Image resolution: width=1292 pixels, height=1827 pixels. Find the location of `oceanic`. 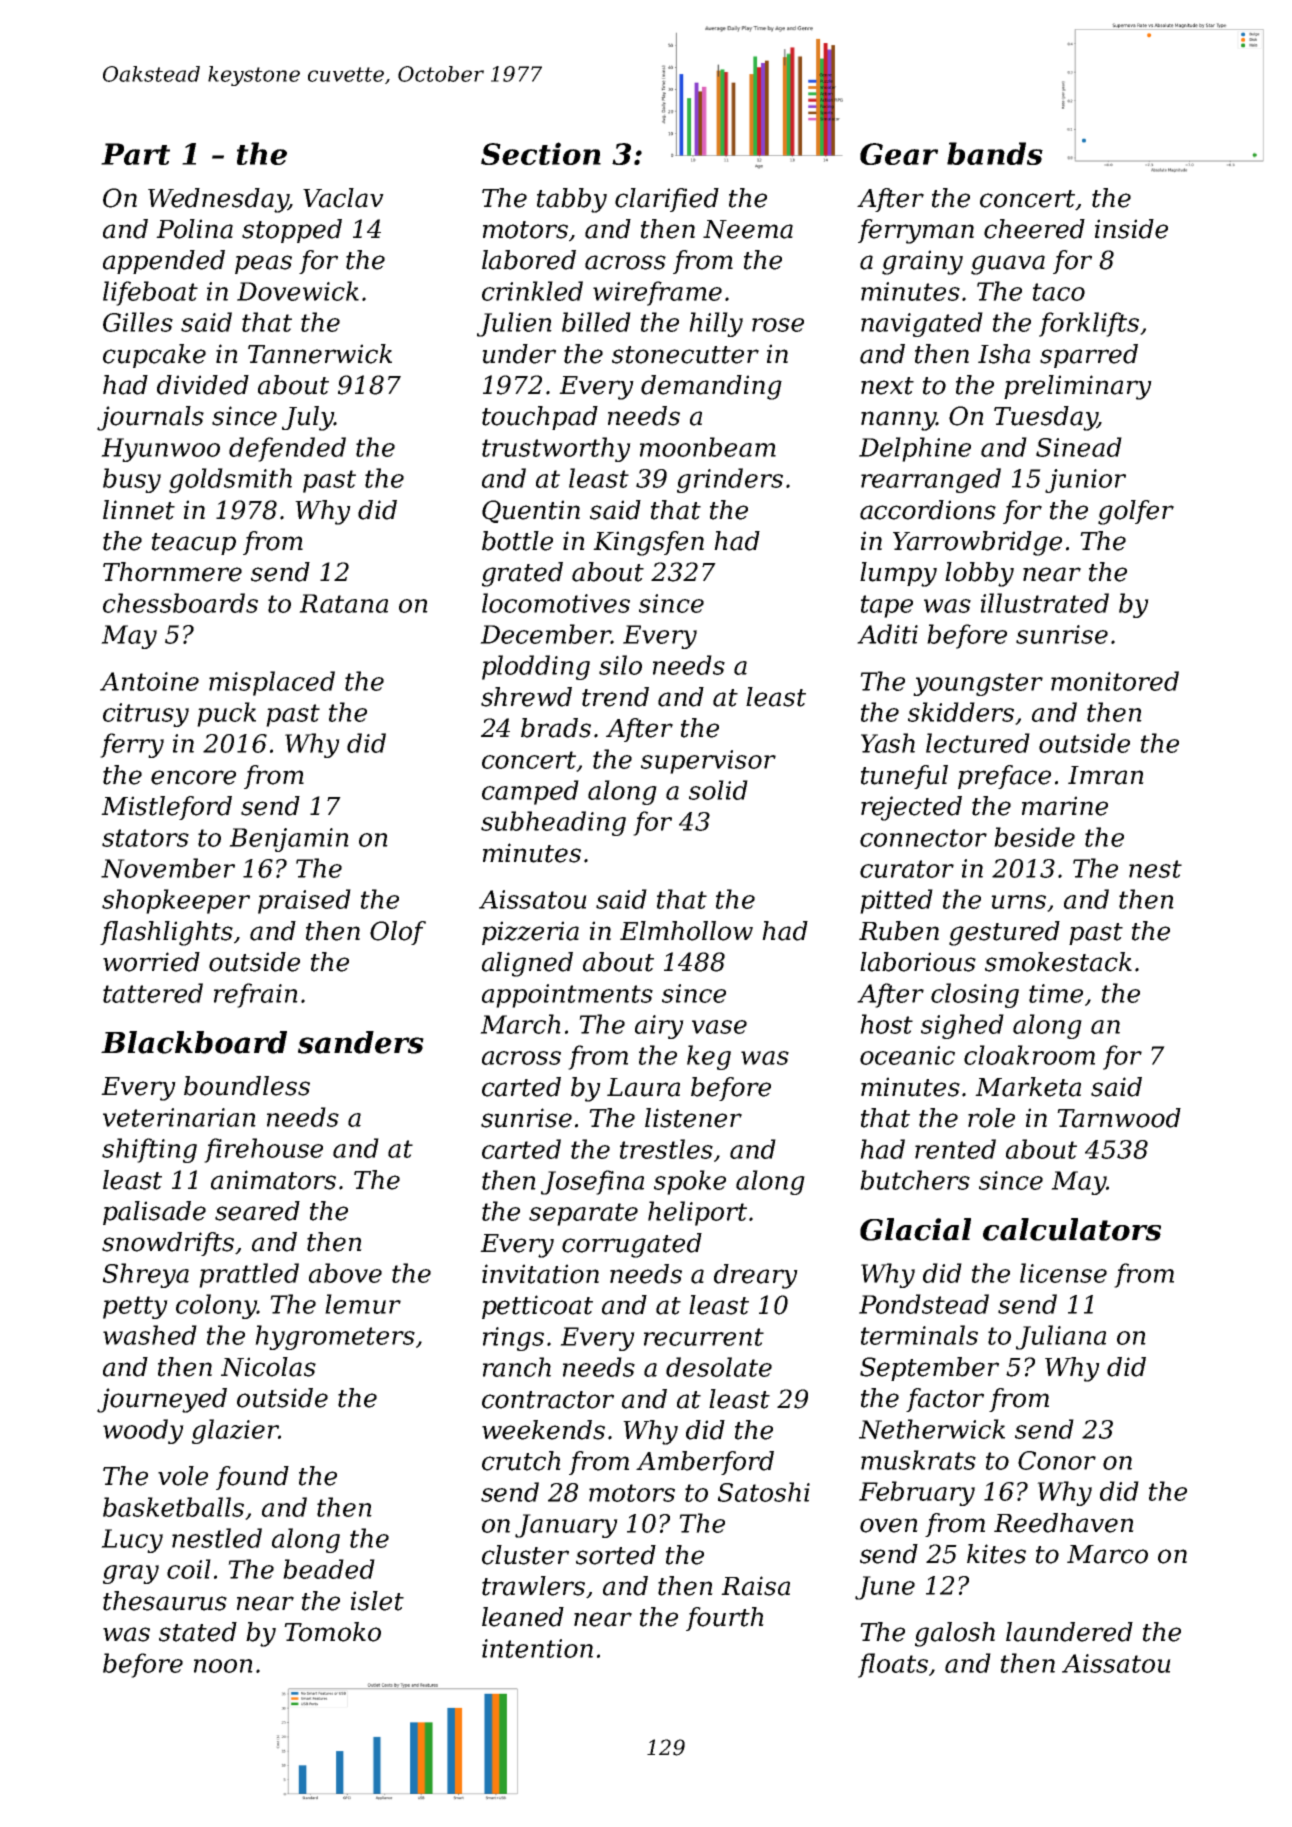

oceanic is located at coordinates (907, 1055).
